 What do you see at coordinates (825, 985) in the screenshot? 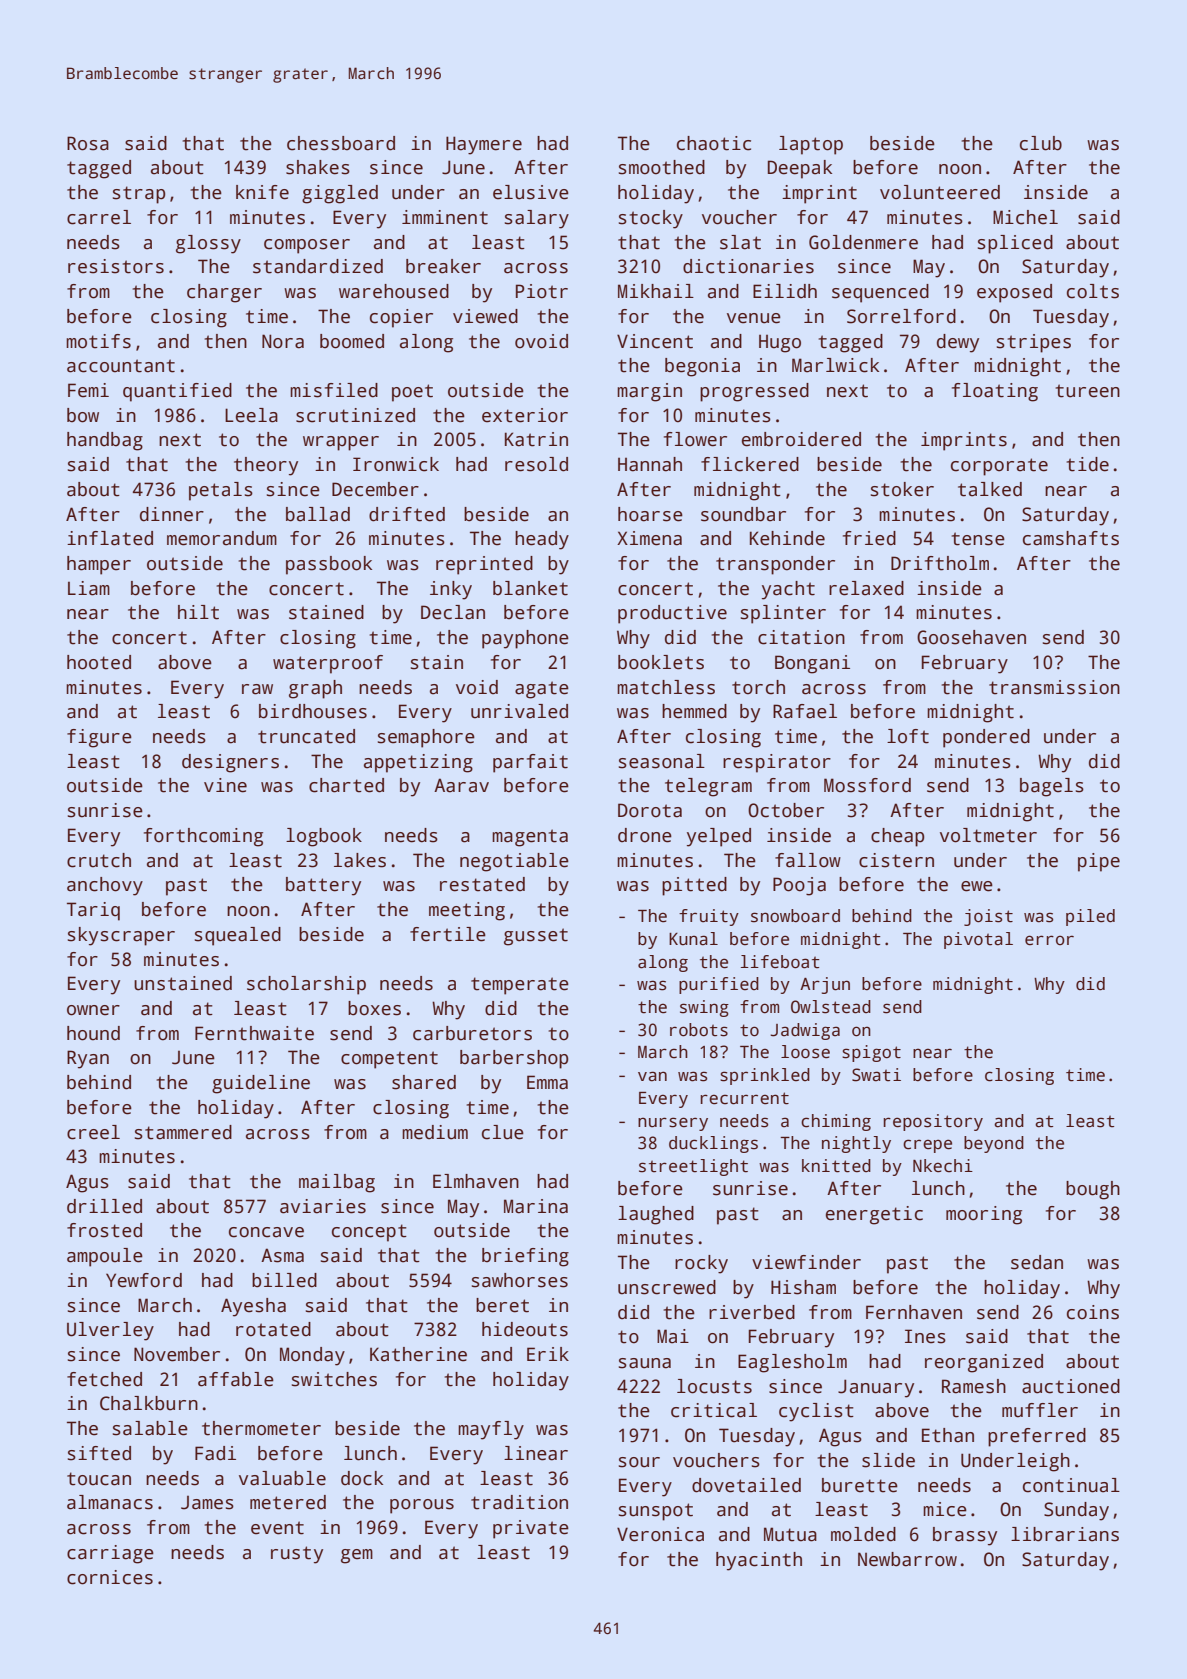
I see `Arjun` at bounding box center [825, 985].
